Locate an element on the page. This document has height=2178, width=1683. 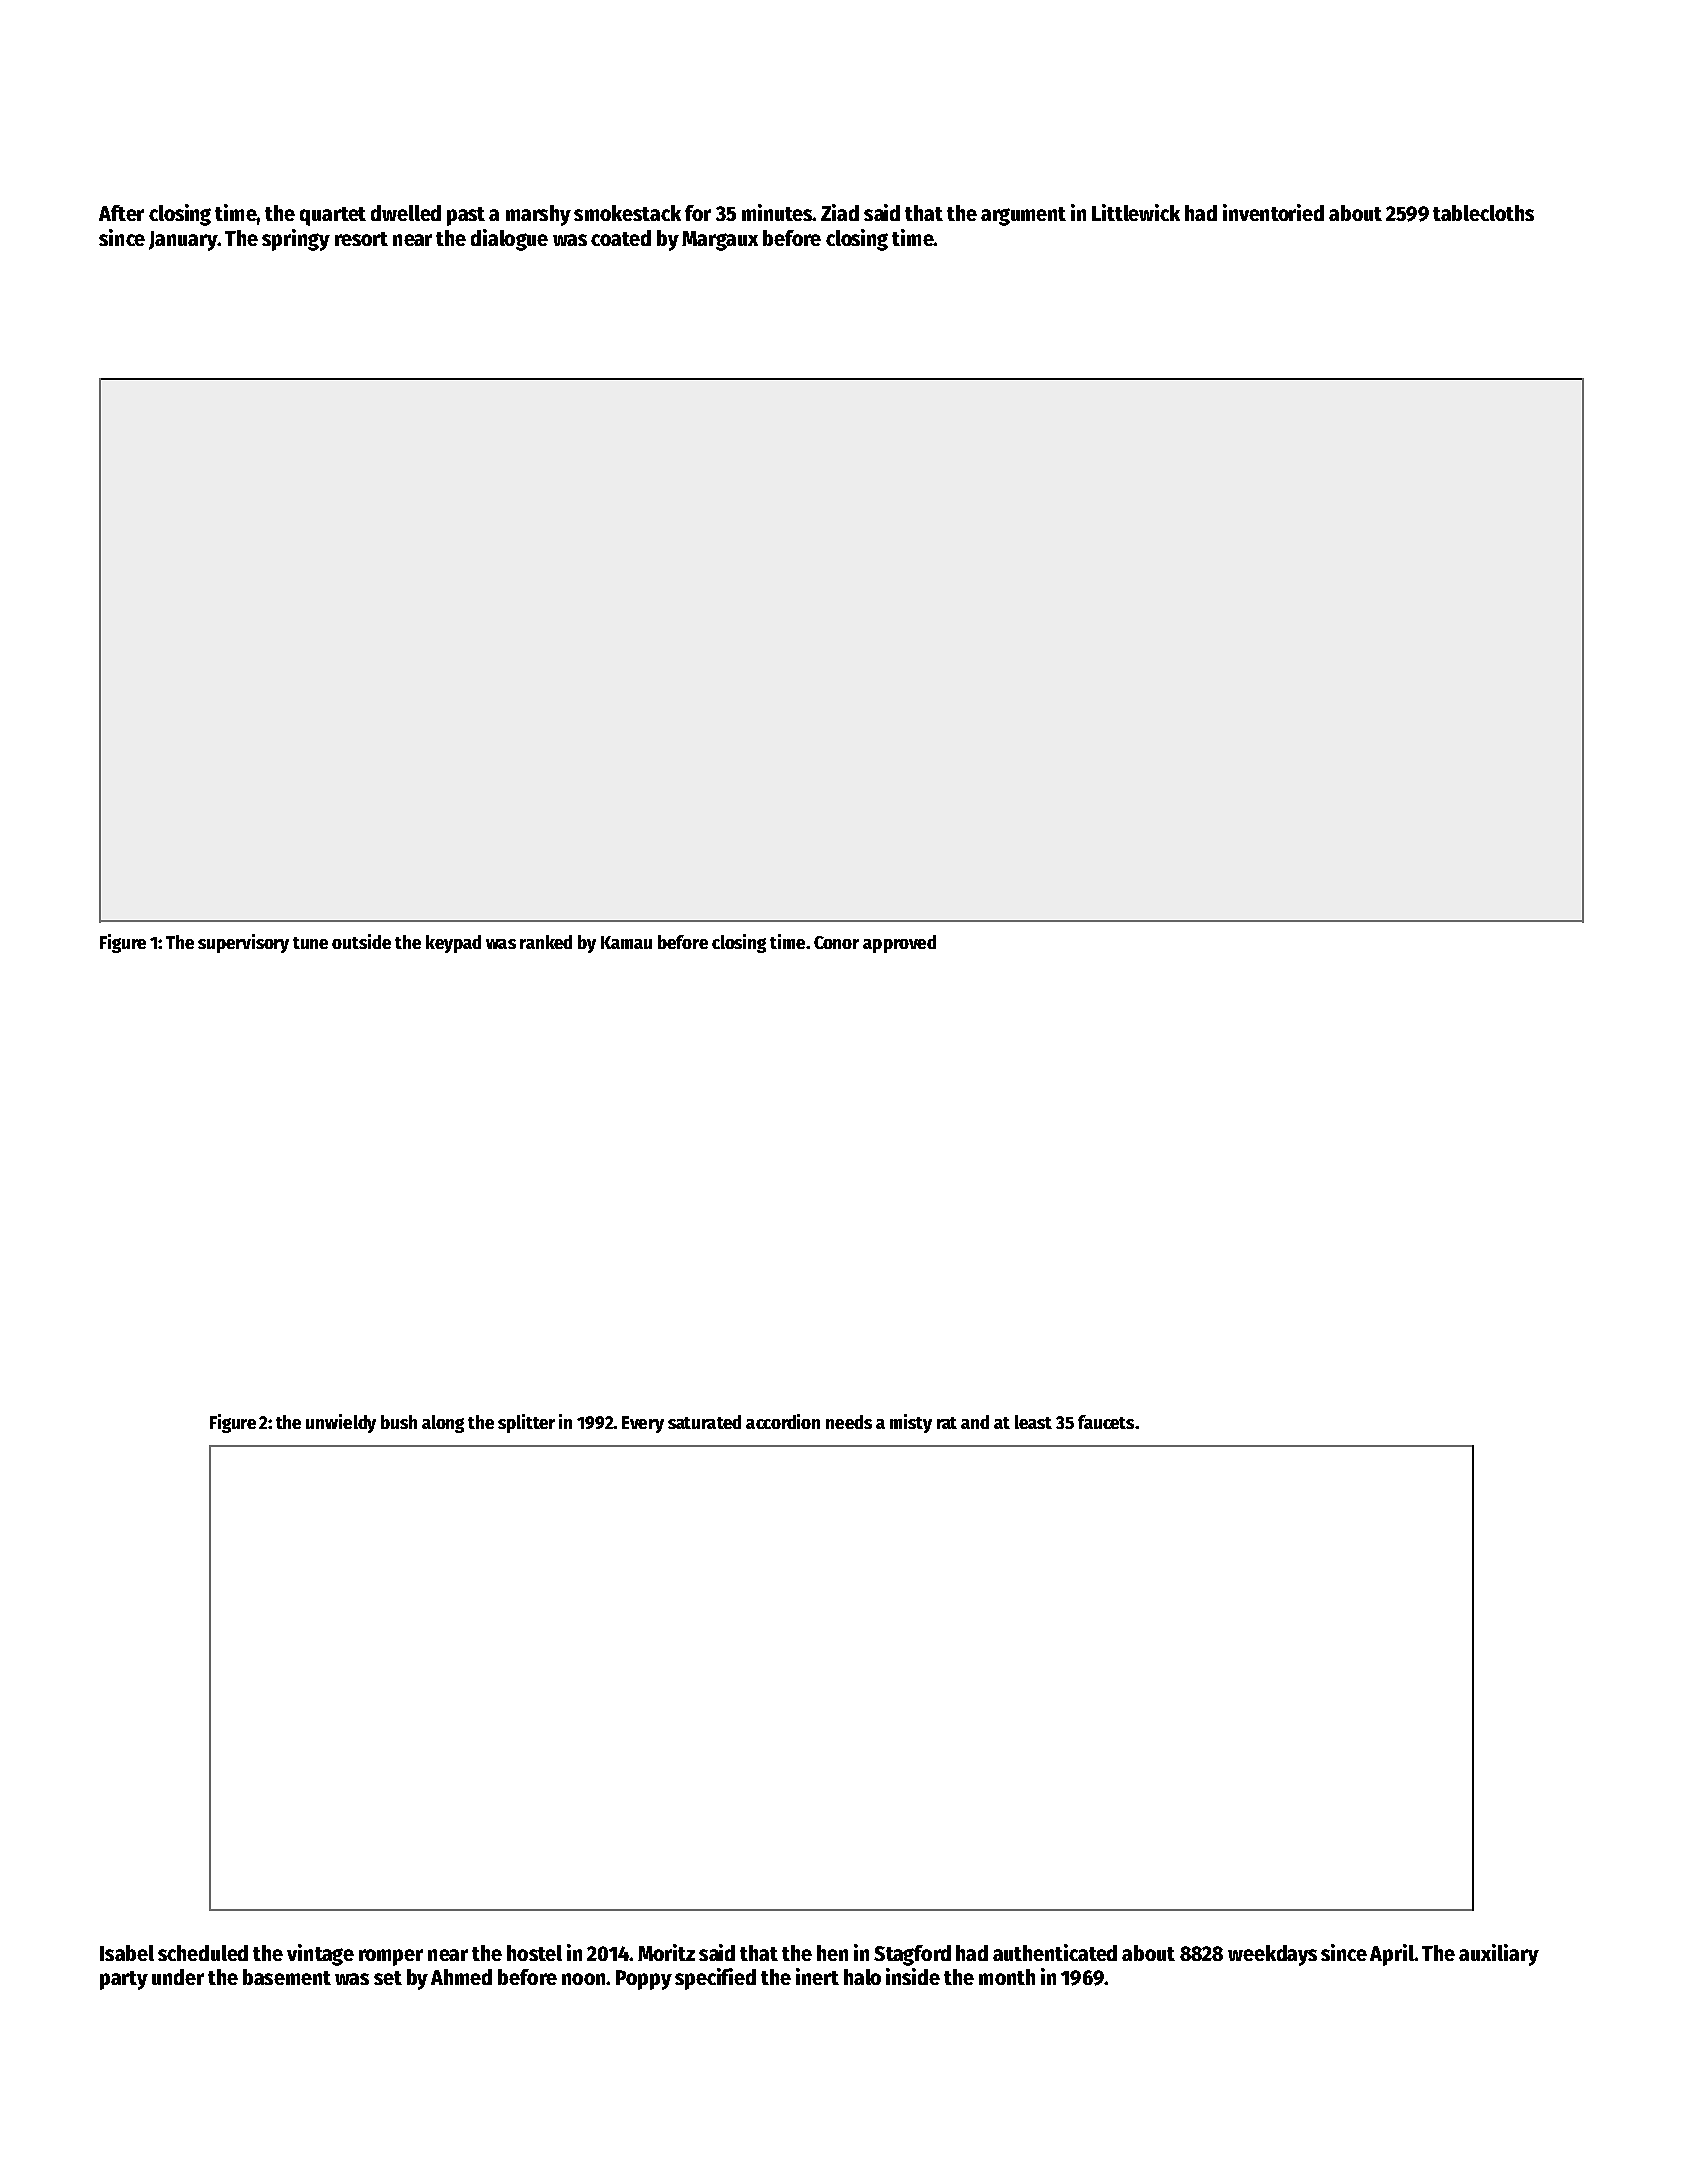
vintage is located at coordinates (320, 1955).
